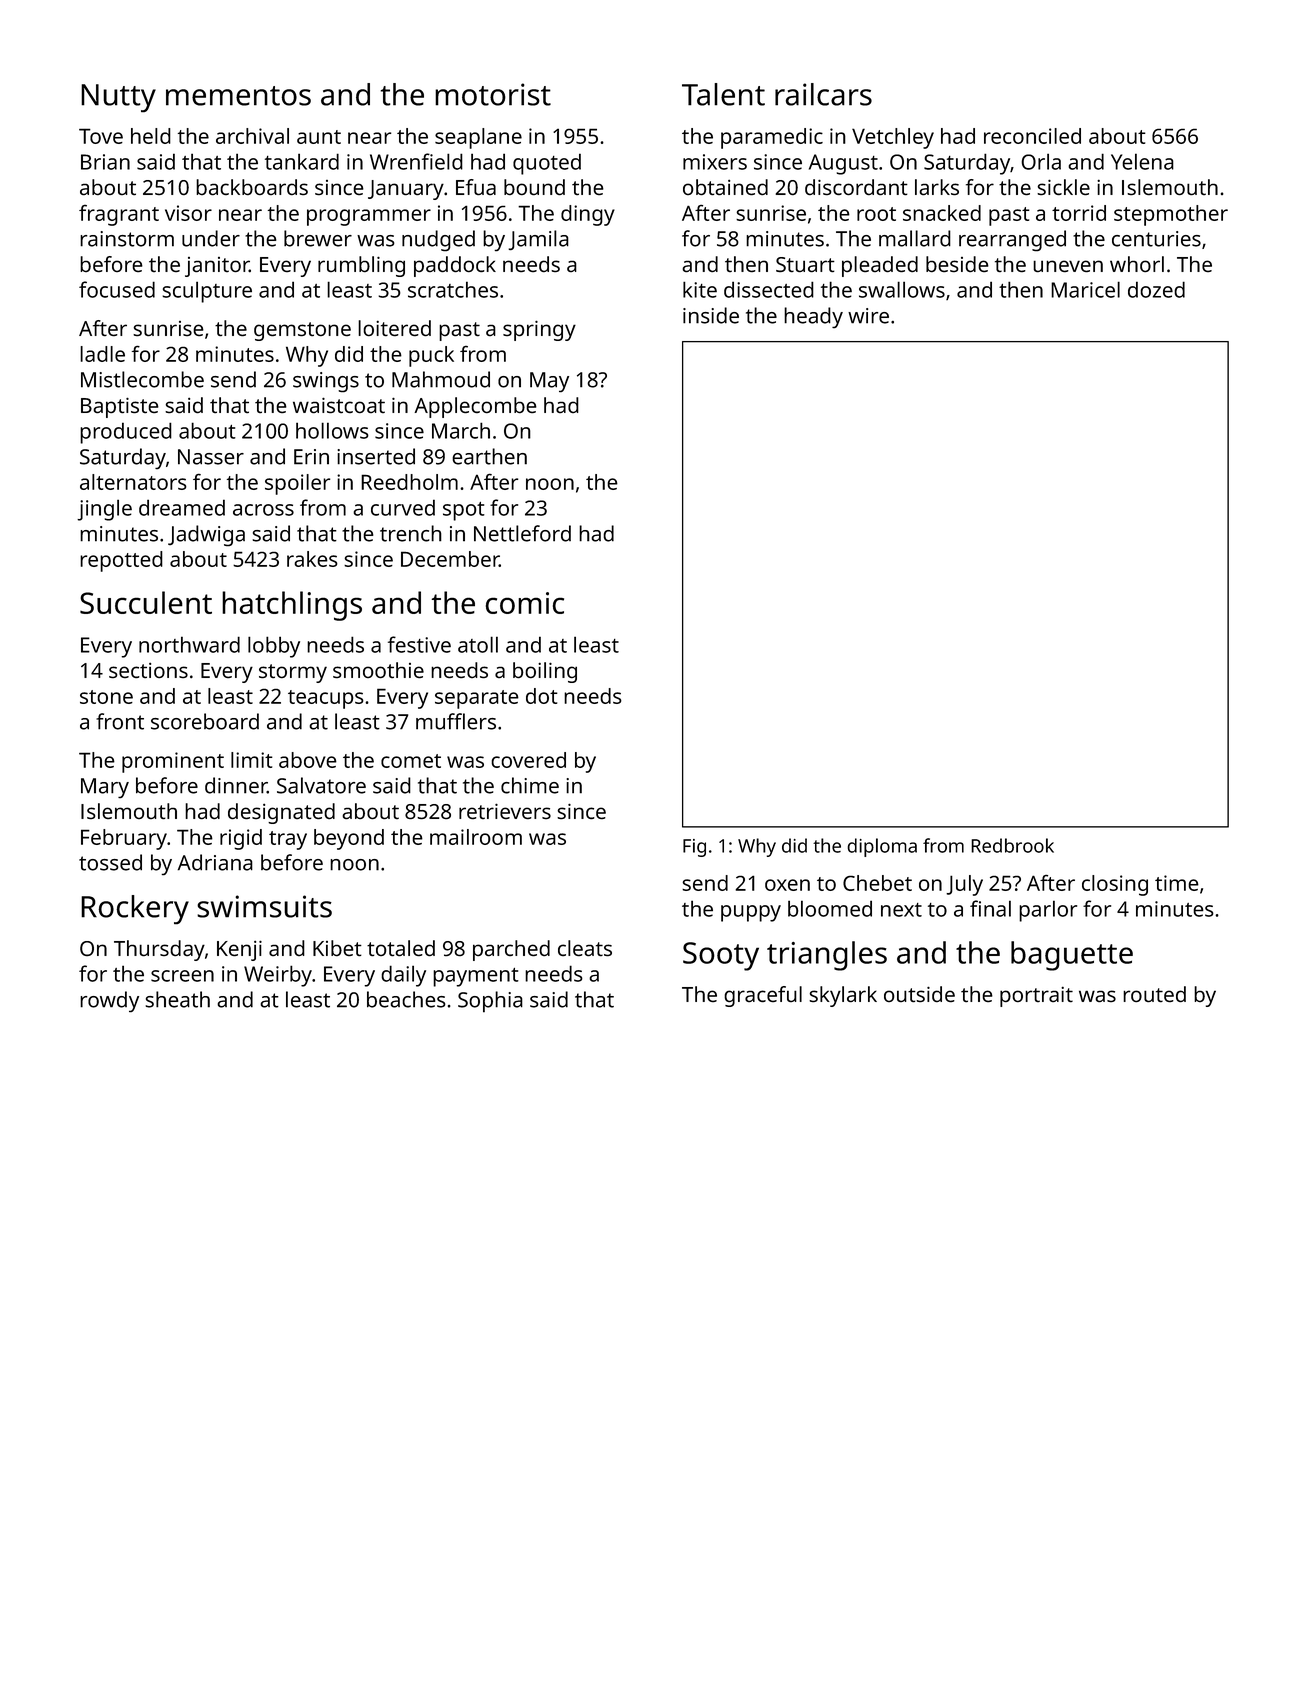 The width and height of the screenshot is (1308, 1693). Describe the element at coordinates (805, 264) in the screenshot. I see `Stuart` at that location.
